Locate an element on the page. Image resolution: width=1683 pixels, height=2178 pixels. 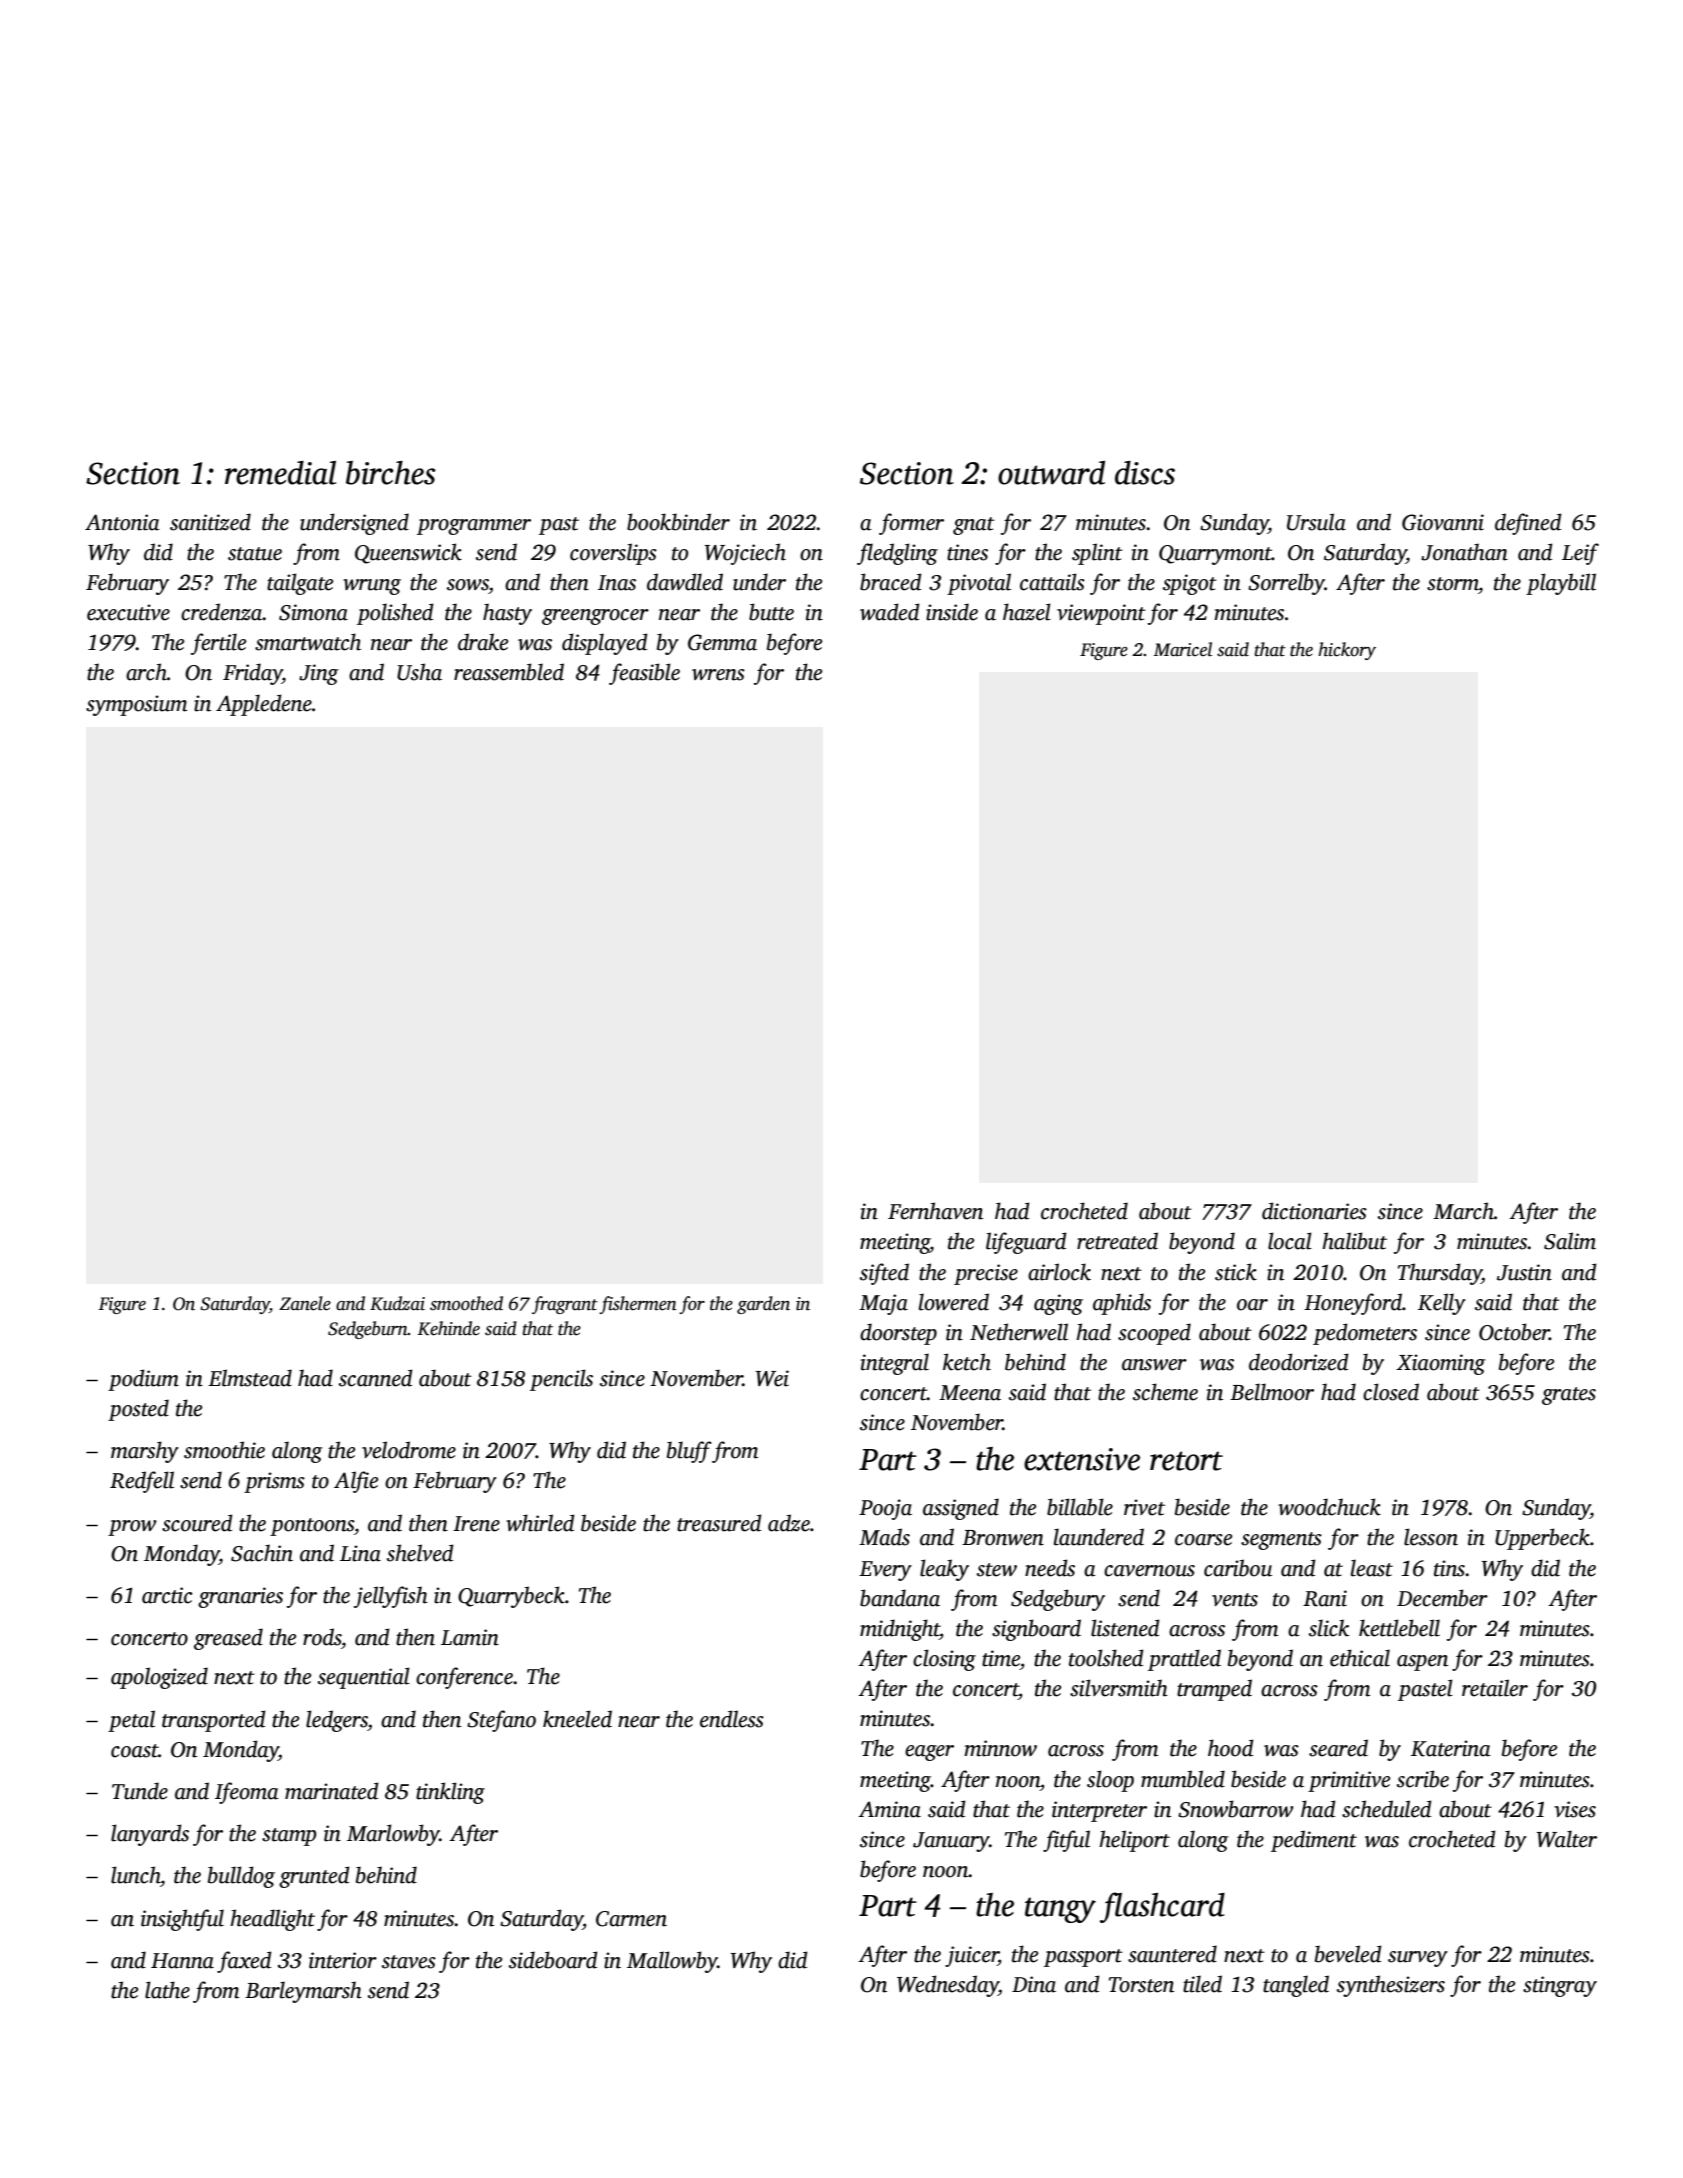
Fernhaven is located at coordinates (935, 1211).
